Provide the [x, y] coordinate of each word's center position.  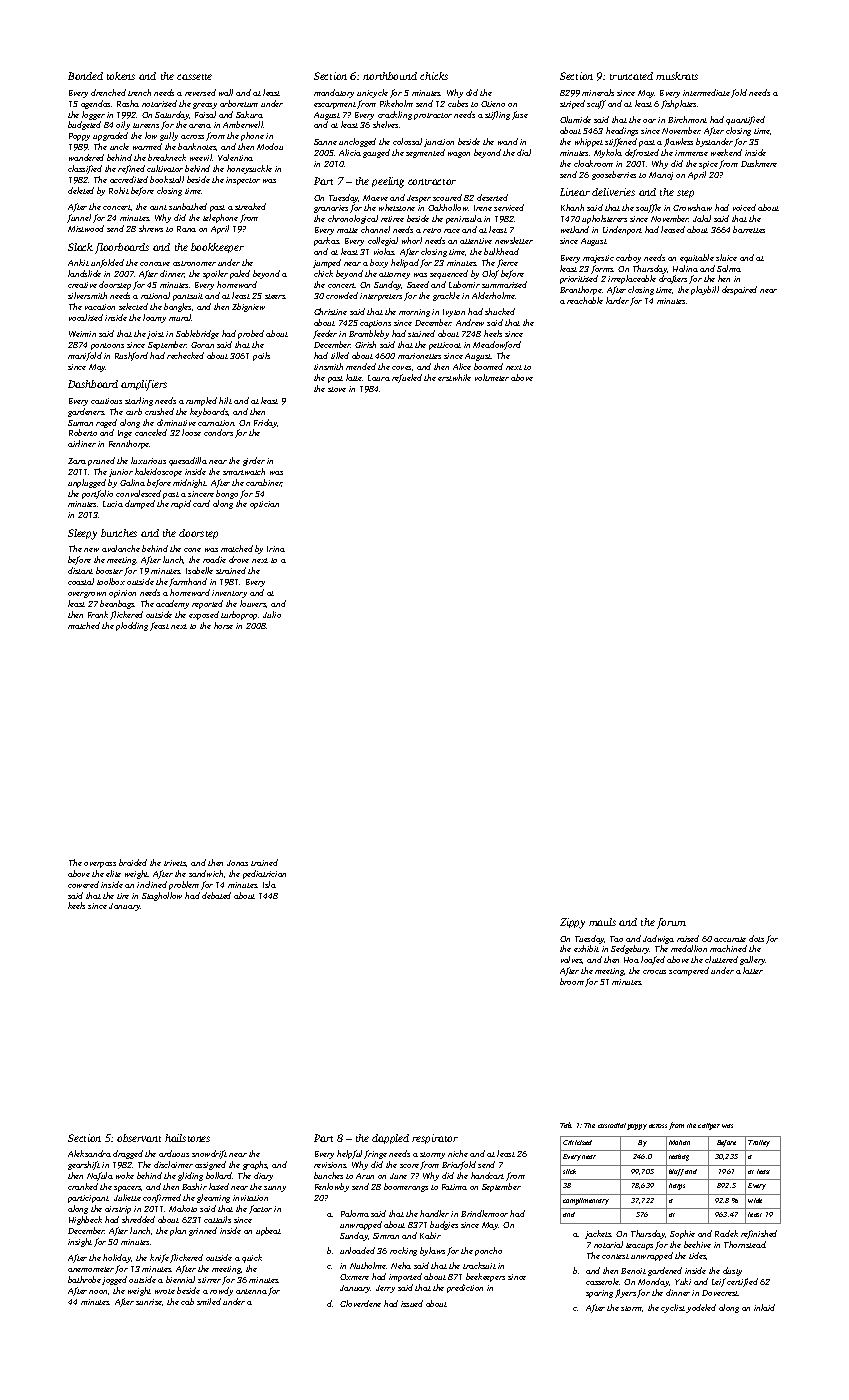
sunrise [149, 1302]
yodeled [701, 1308]
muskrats [677, 76]
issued [412, 1303]
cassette [194, 77]
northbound [390, 76]
